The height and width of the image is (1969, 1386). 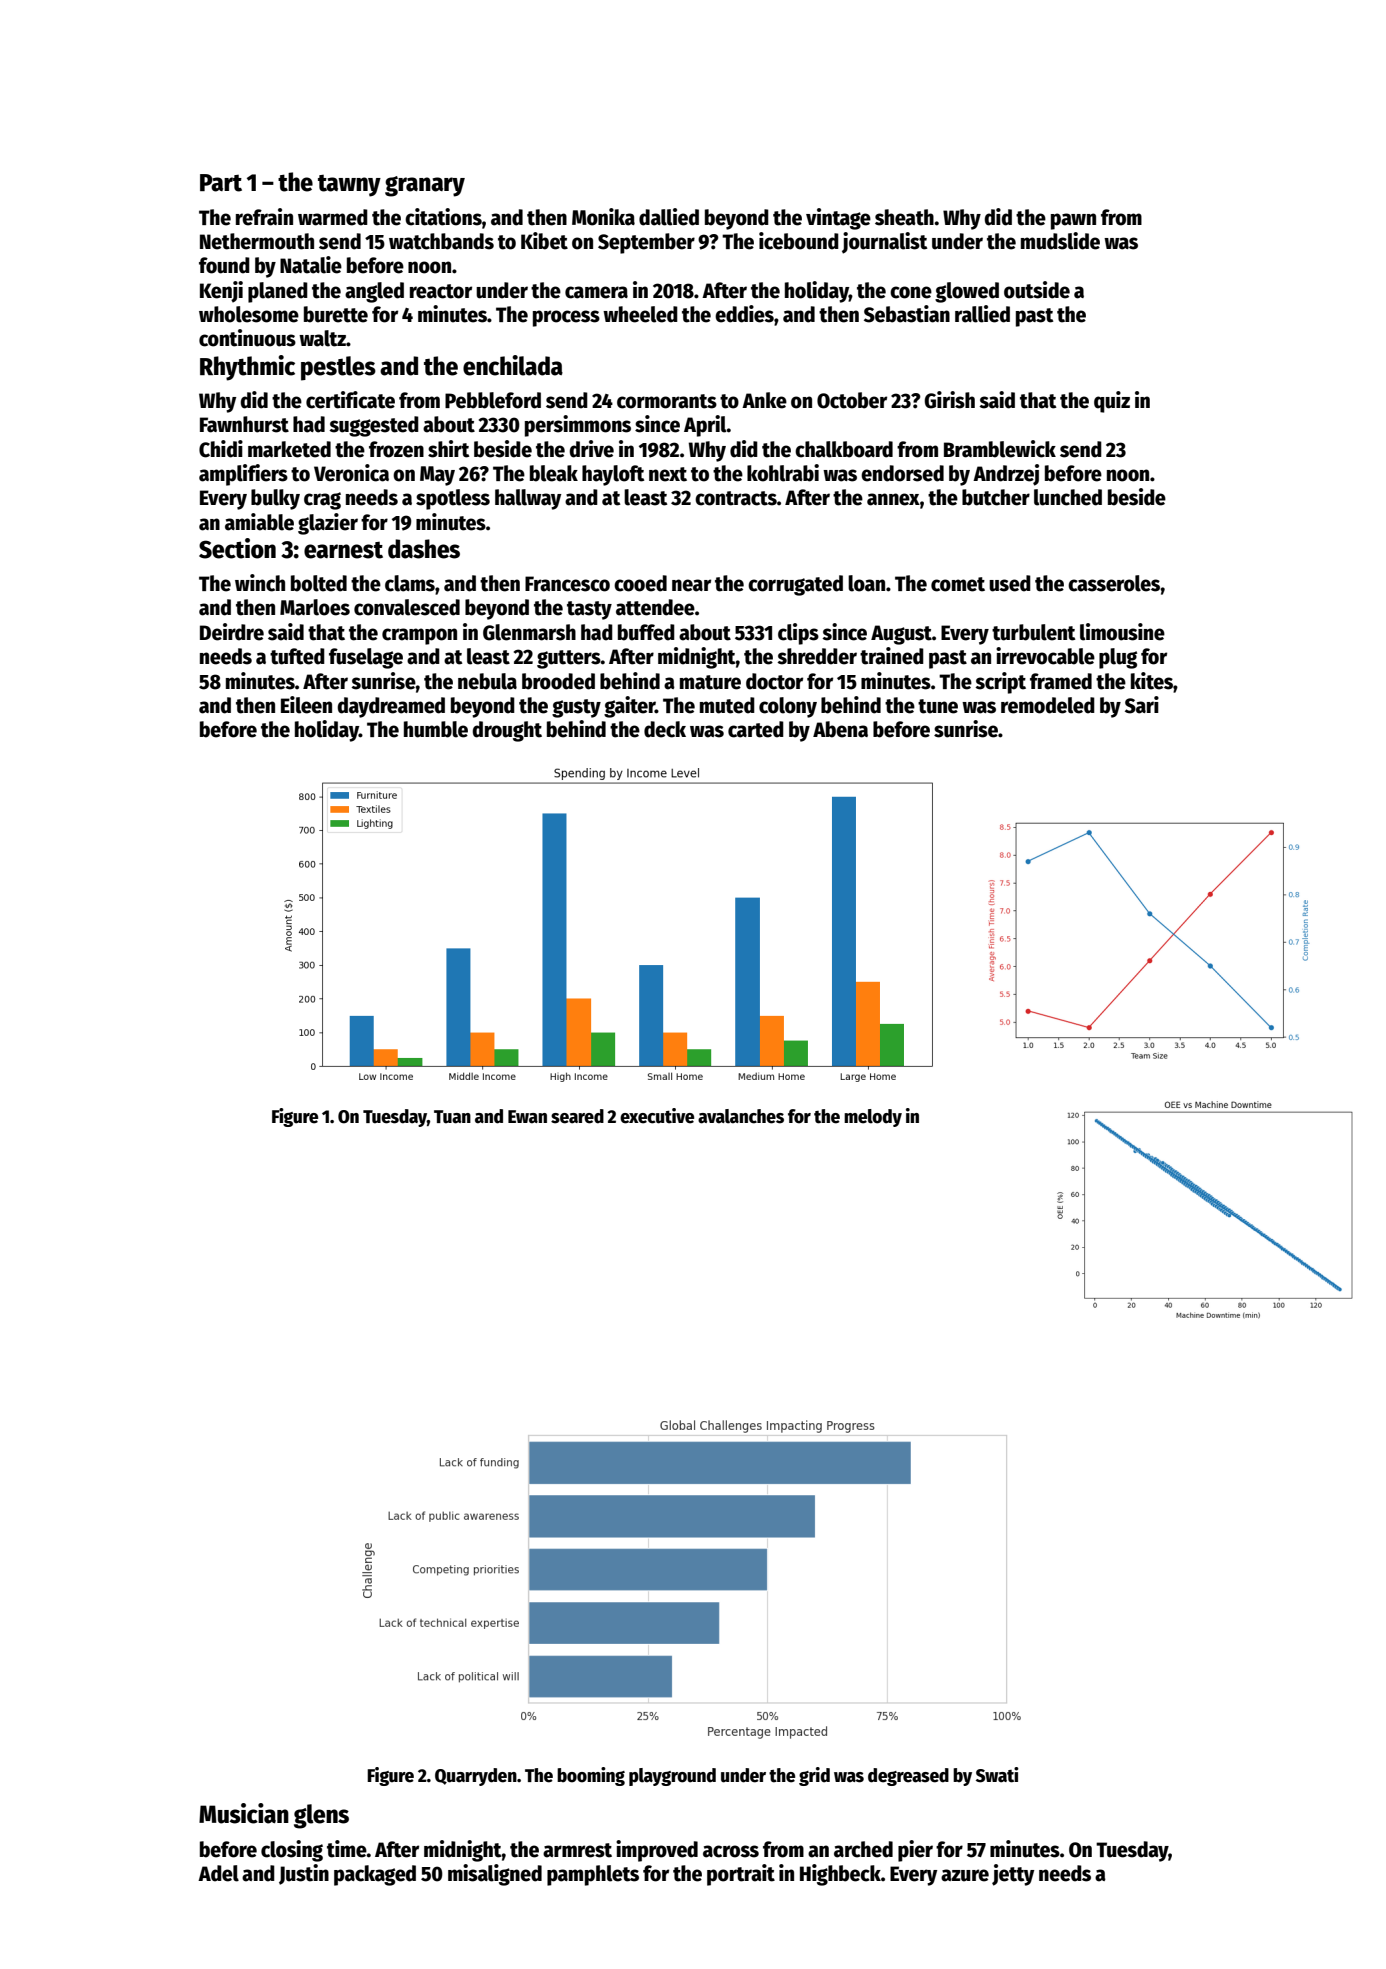 I want to click on seared, so click(x=577, y=1116).
